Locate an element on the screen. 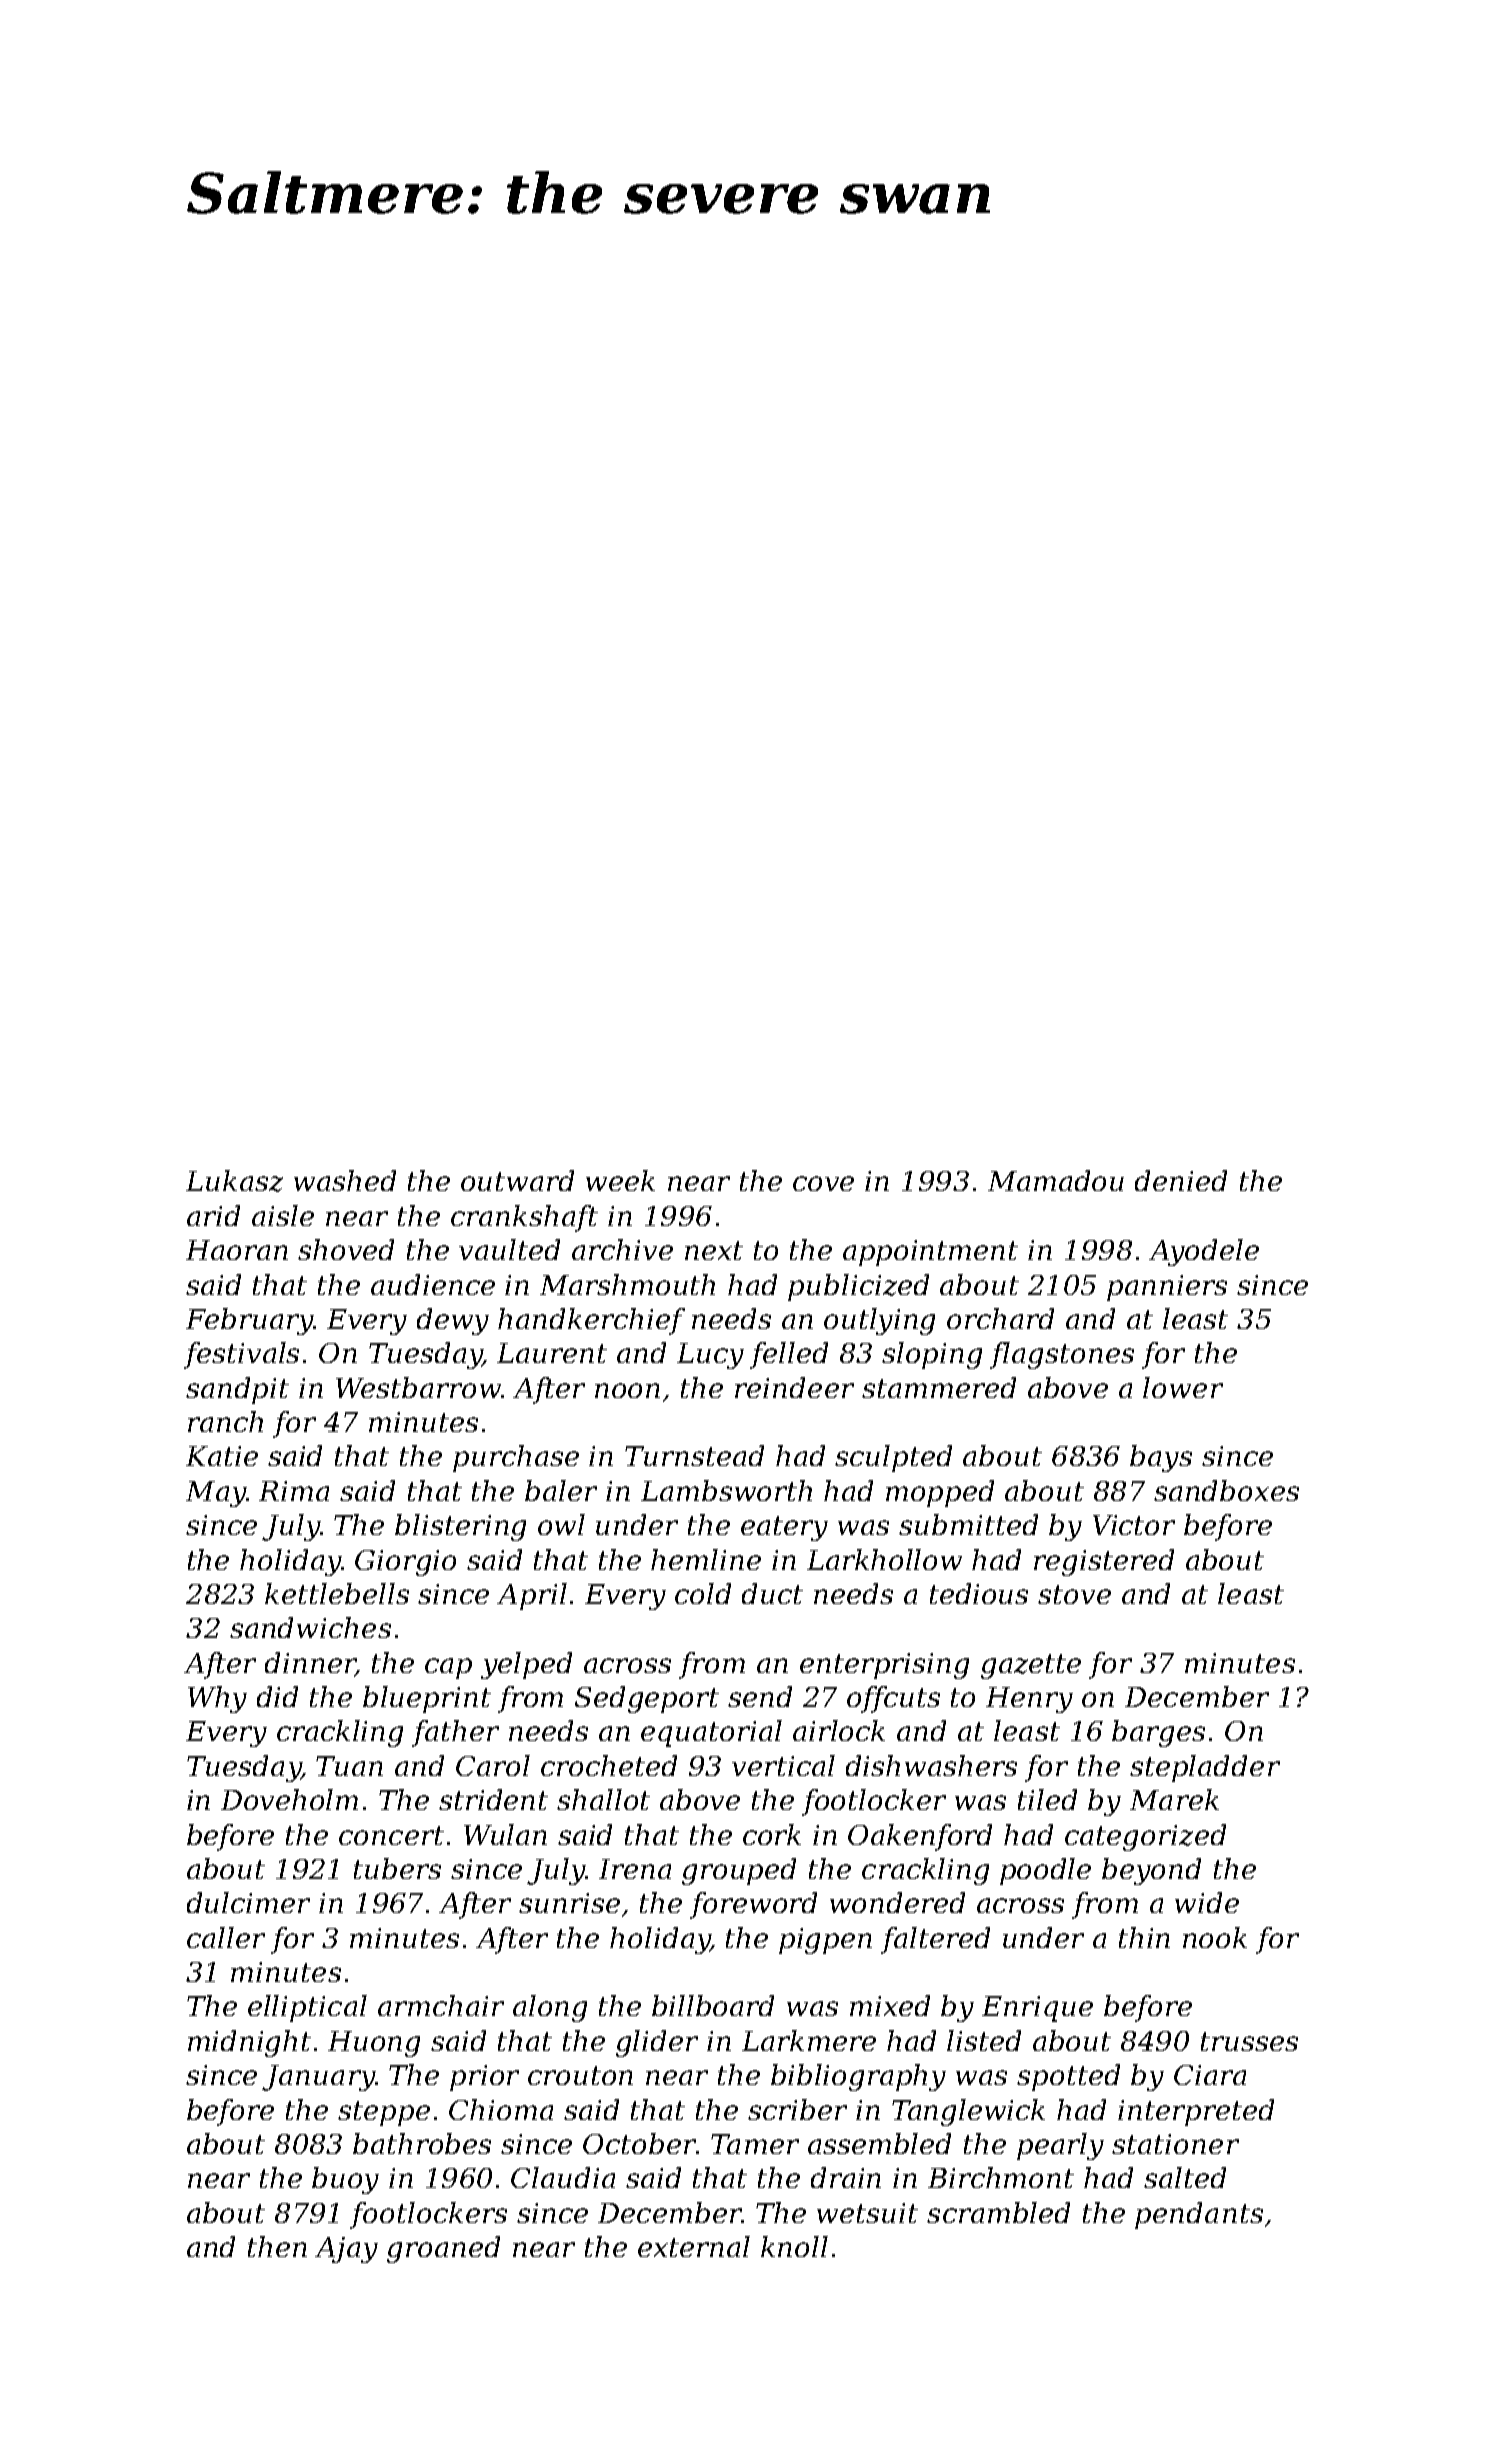 The width and height of the screenshot is (1496, 2464). Katie is located at coordinates (222, 1456).
